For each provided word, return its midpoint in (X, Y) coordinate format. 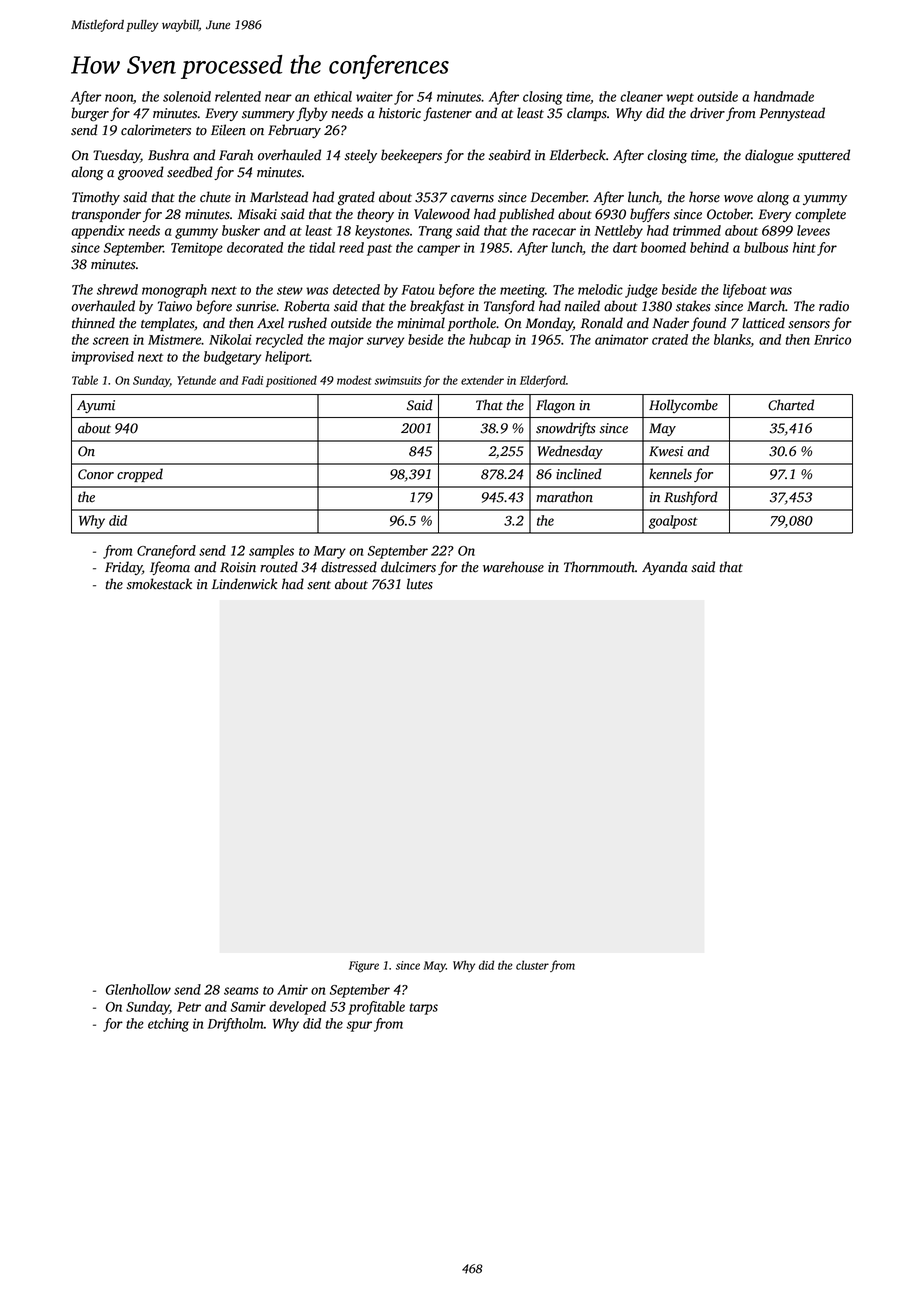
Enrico (832, 339)
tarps (423, 1009)
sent (319, 585)
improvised (103, 358)
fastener (447, 114)
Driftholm (235, 1025)
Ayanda (665, 568)
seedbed (190, 172)
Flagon (555, 406)
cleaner (642, 96)
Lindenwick (244, 584)
